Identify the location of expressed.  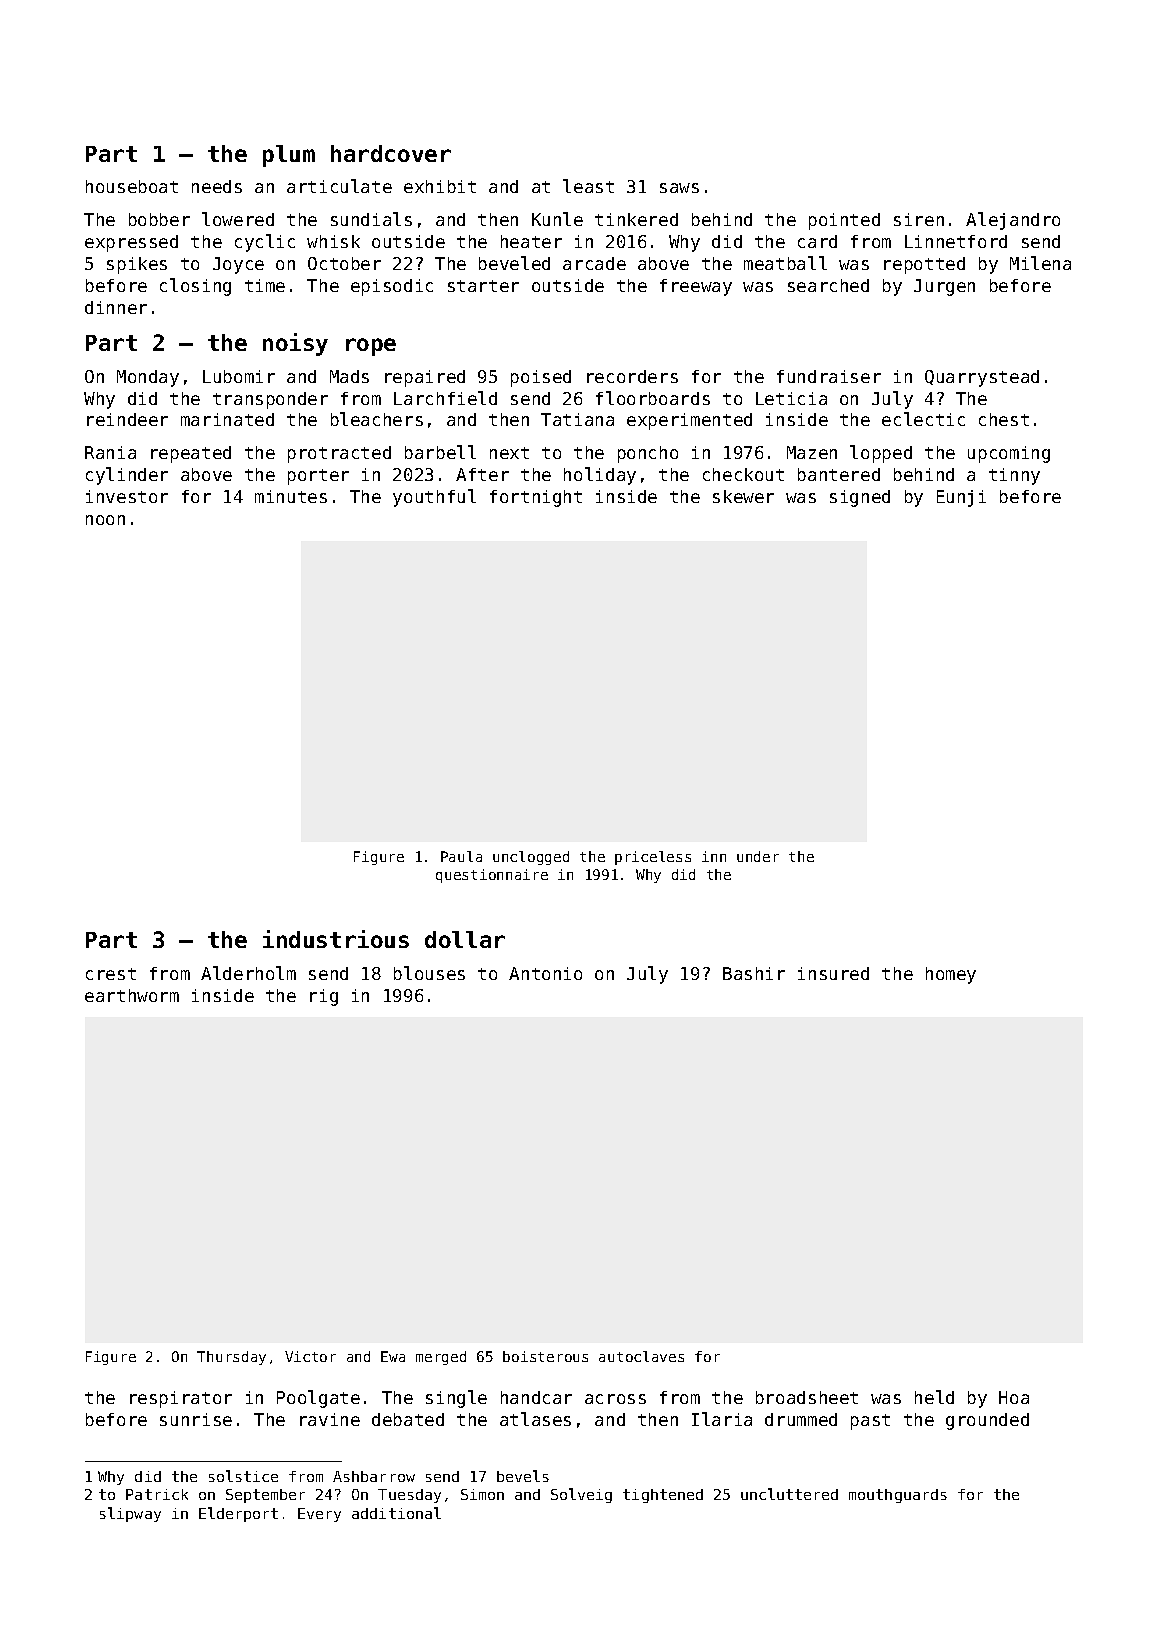
(131, 243).
